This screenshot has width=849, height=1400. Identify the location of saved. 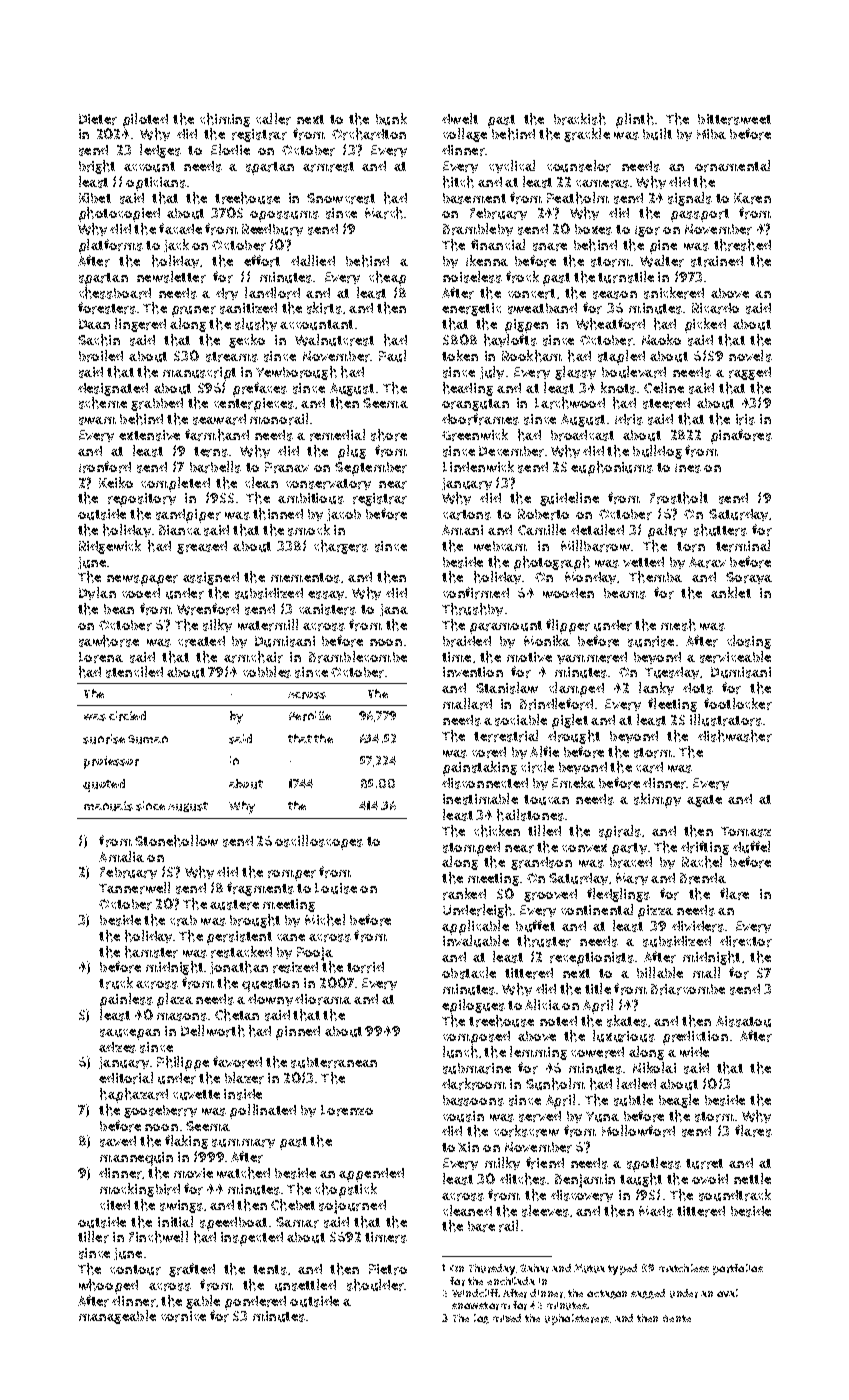
(118, 1141).
